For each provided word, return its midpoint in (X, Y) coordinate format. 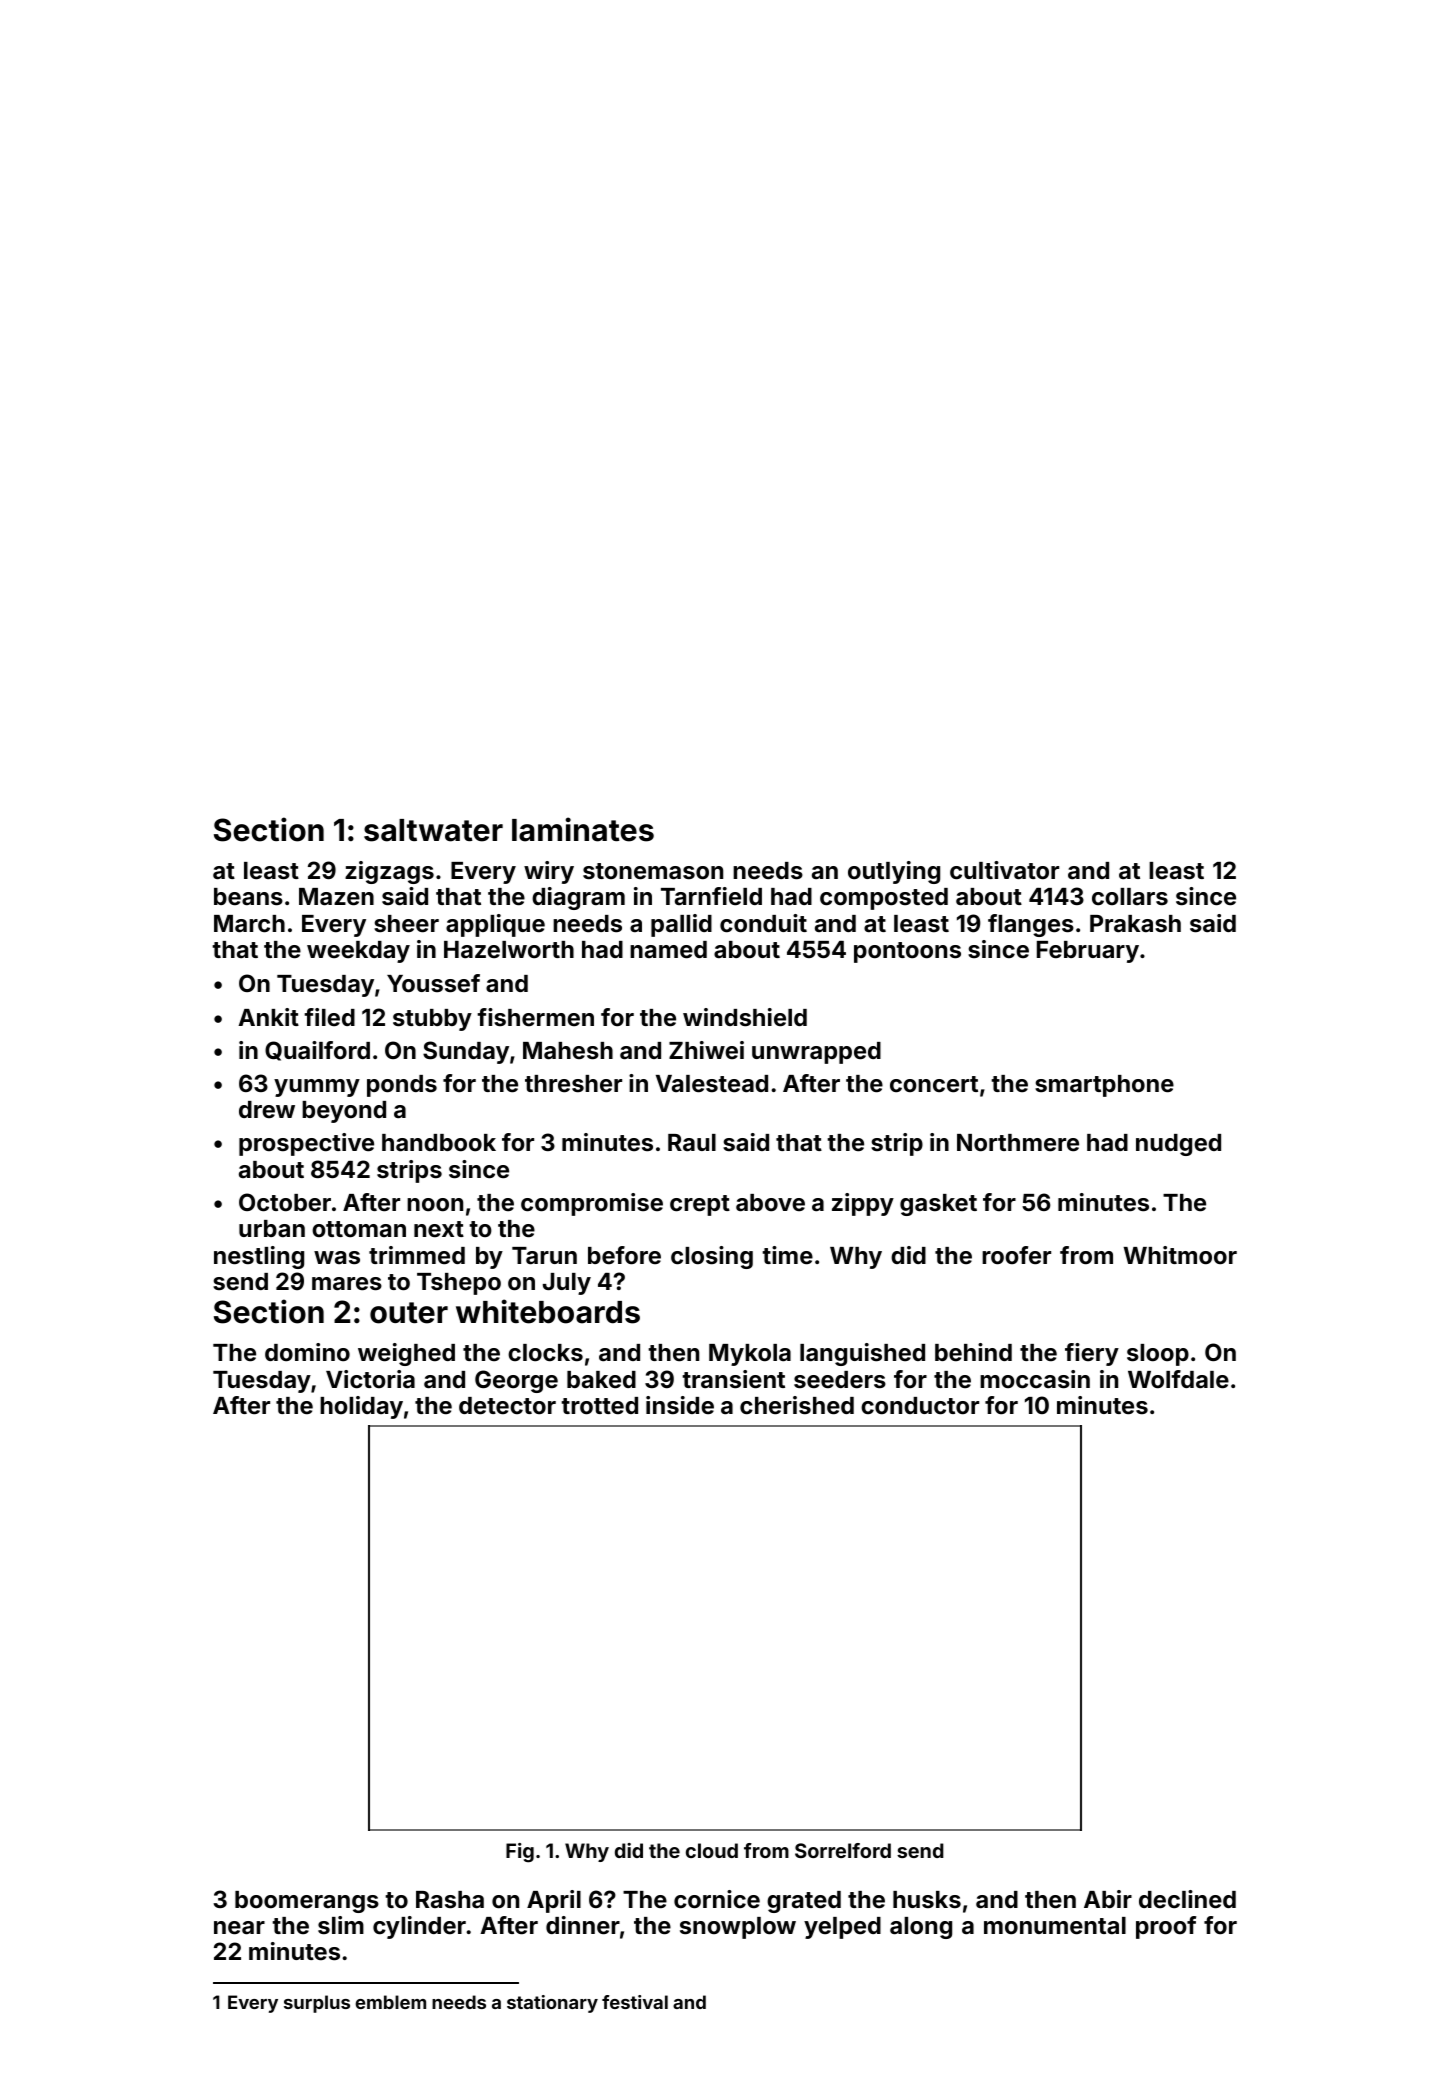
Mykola (750, 1355)
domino (307, 1352)
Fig (520, 1853)
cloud (712, 1850)
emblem (391, 2002)
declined (1187, 1899)
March (249, 924)
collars (1130, 897)
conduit (763, 923)
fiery (1092, 1354)
